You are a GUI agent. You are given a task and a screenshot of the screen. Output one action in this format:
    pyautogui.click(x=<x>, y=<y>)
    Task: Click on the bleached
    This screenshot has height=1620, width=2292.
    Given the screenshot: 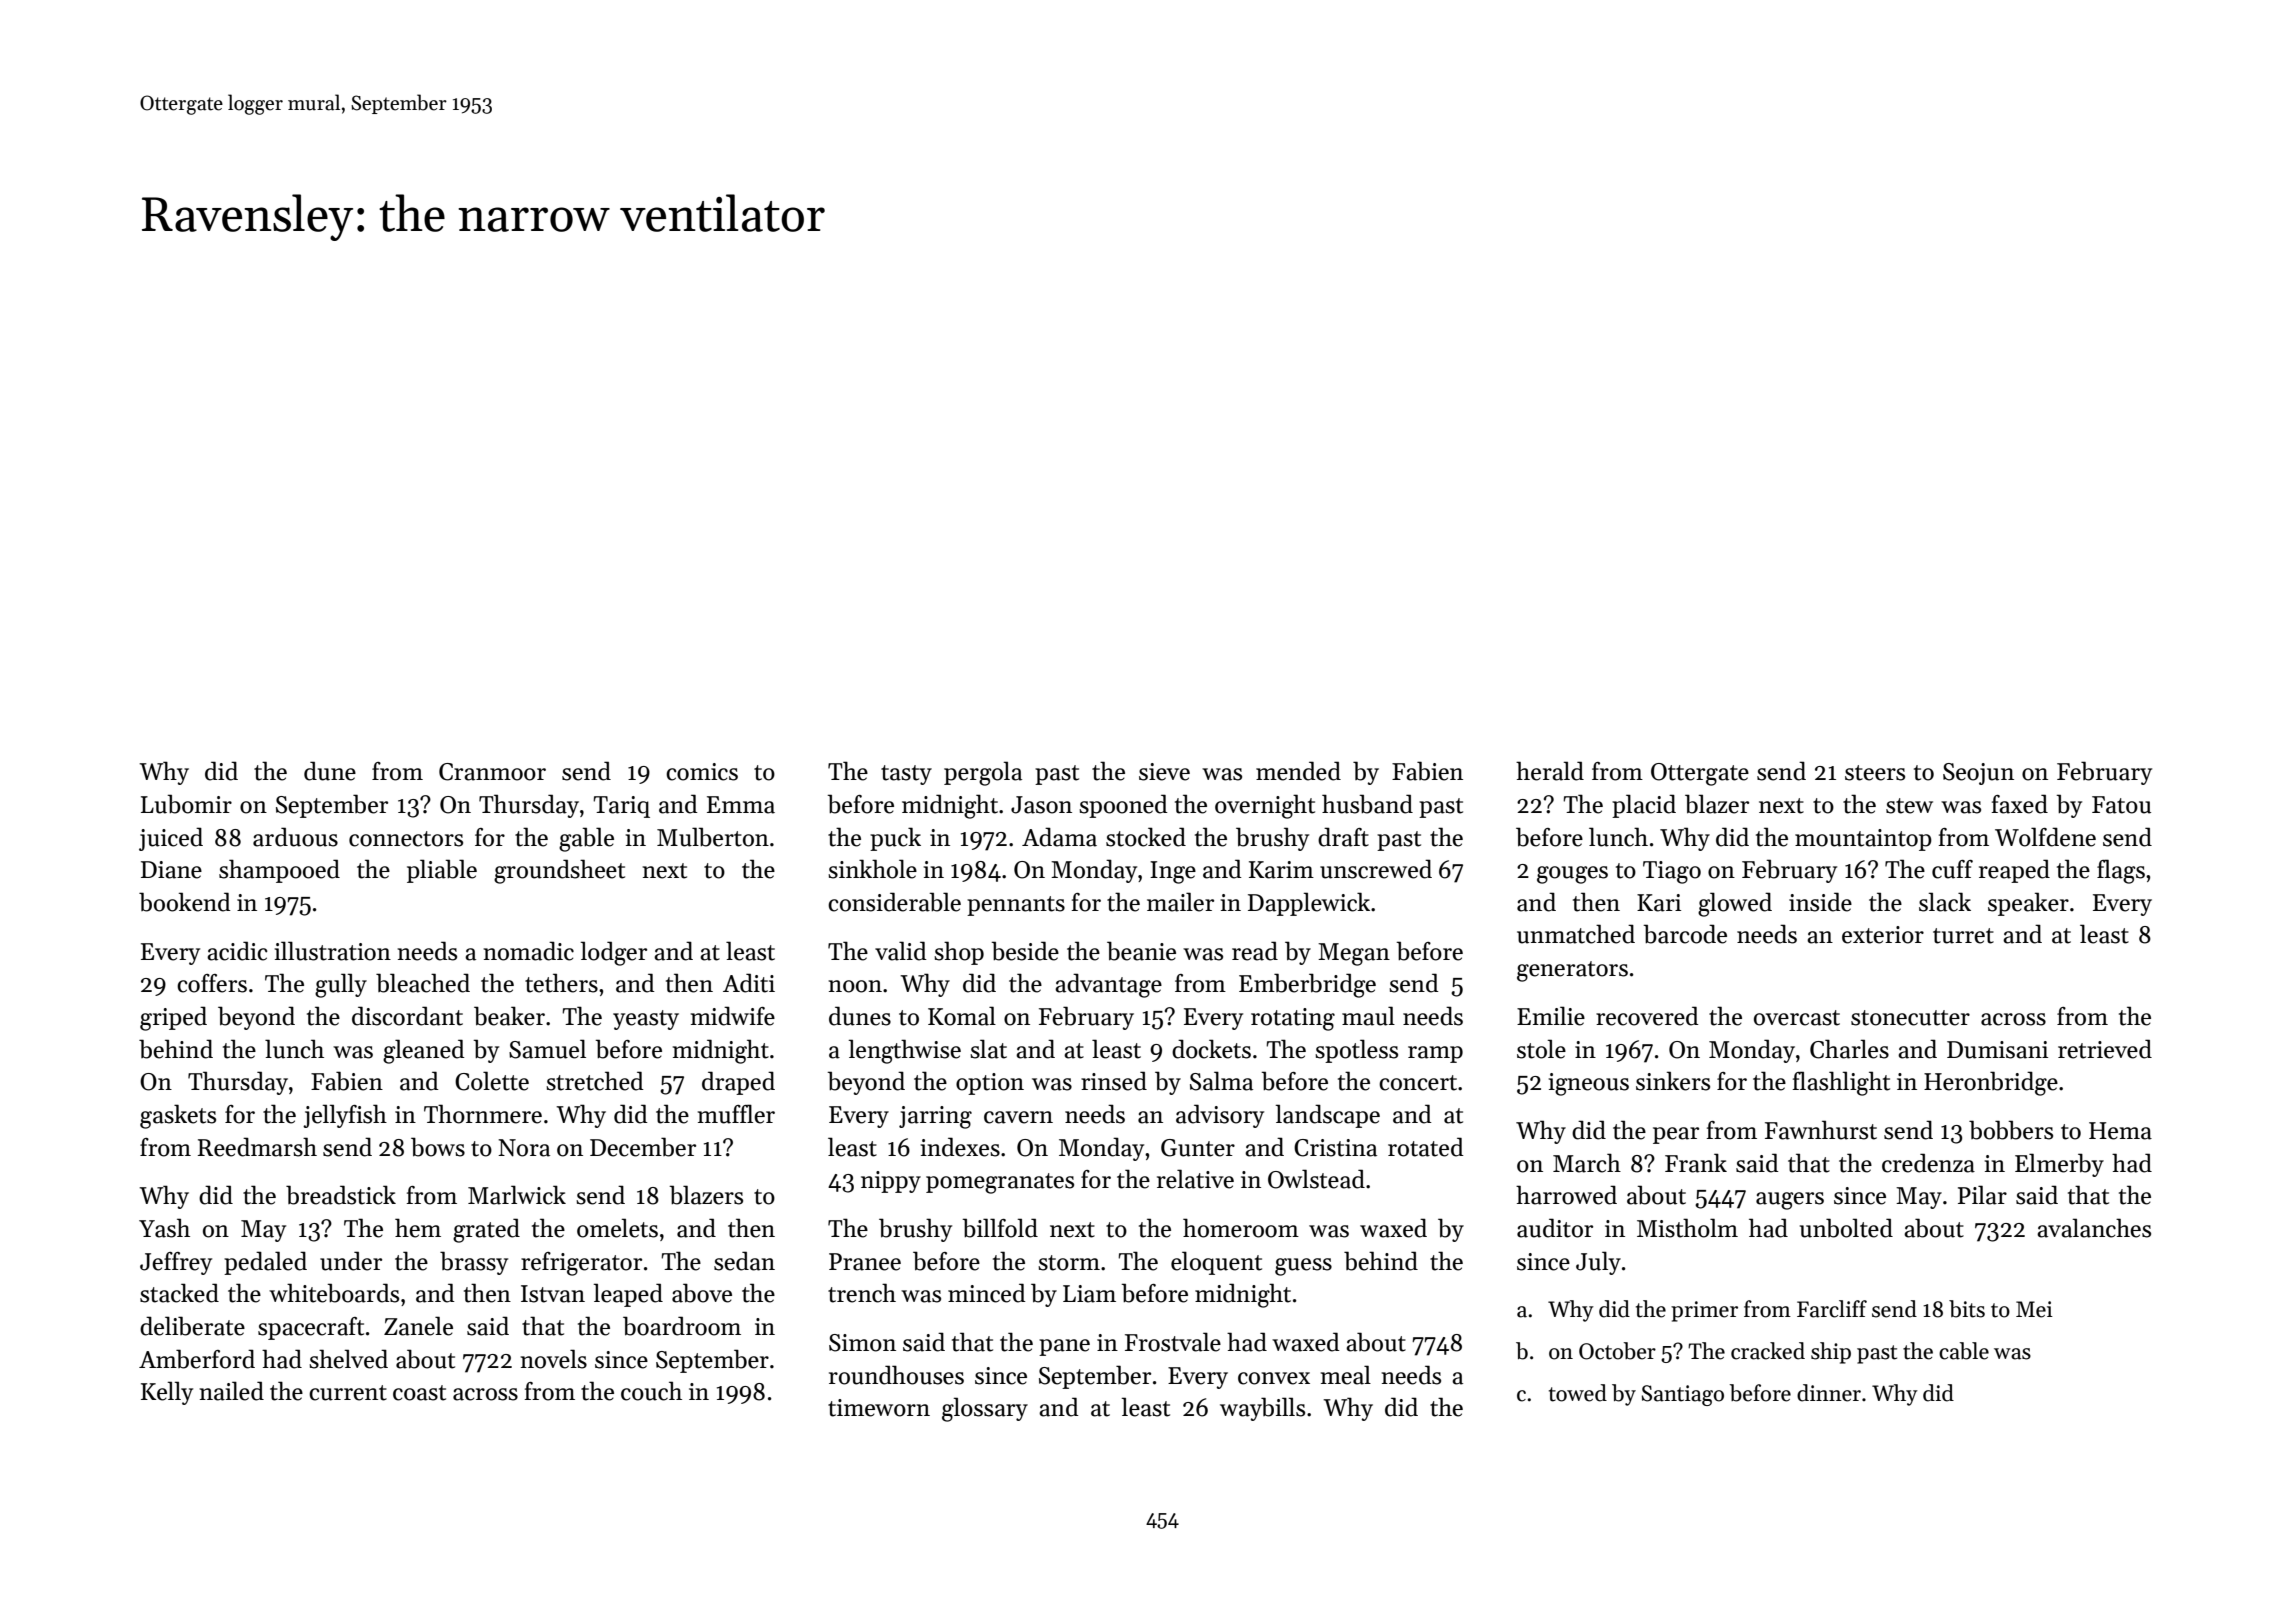 What is the action you would take?
    pyautogui.click(x=423, y=983)
